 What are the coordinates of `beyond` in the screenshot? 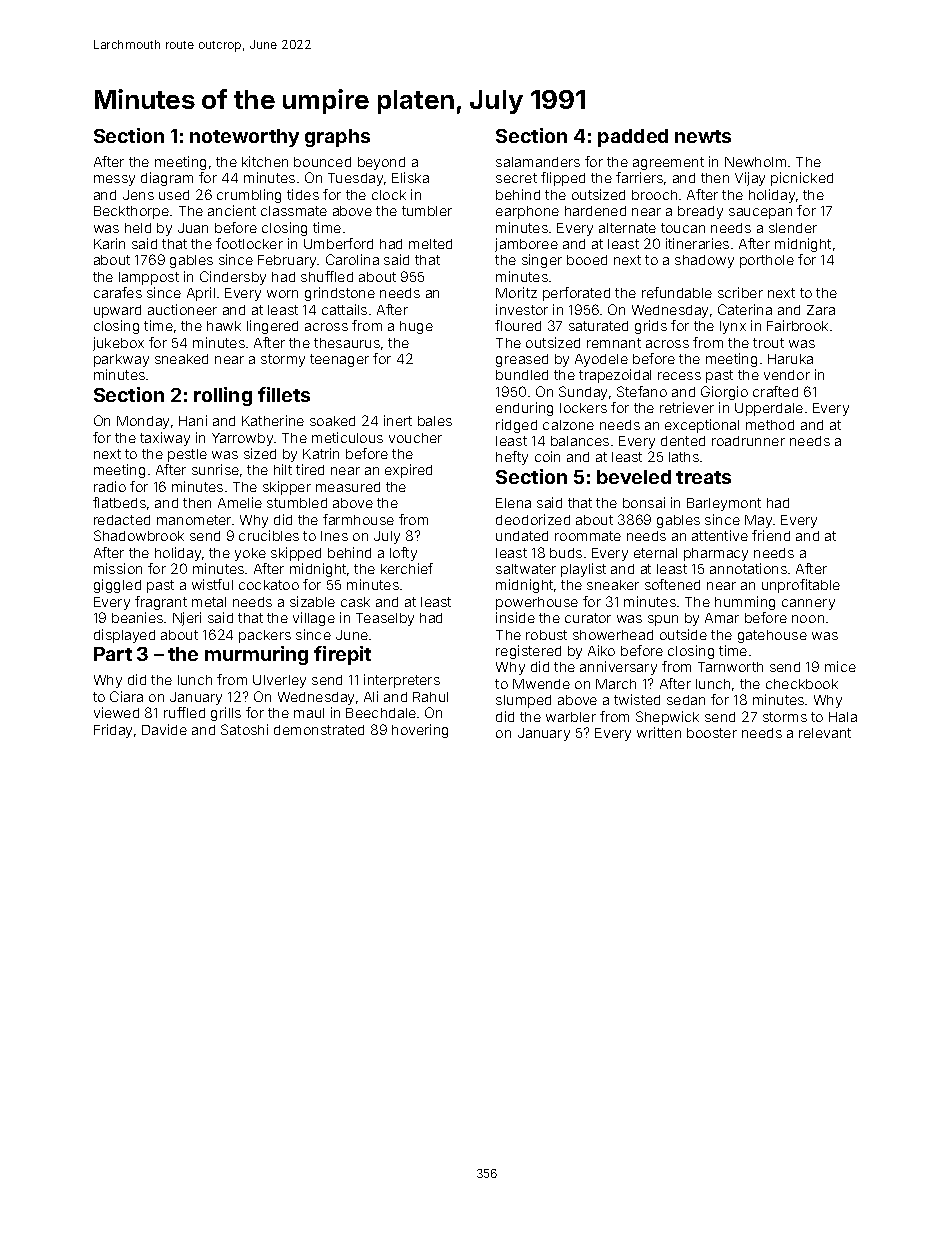 It's located at (381, 163).
